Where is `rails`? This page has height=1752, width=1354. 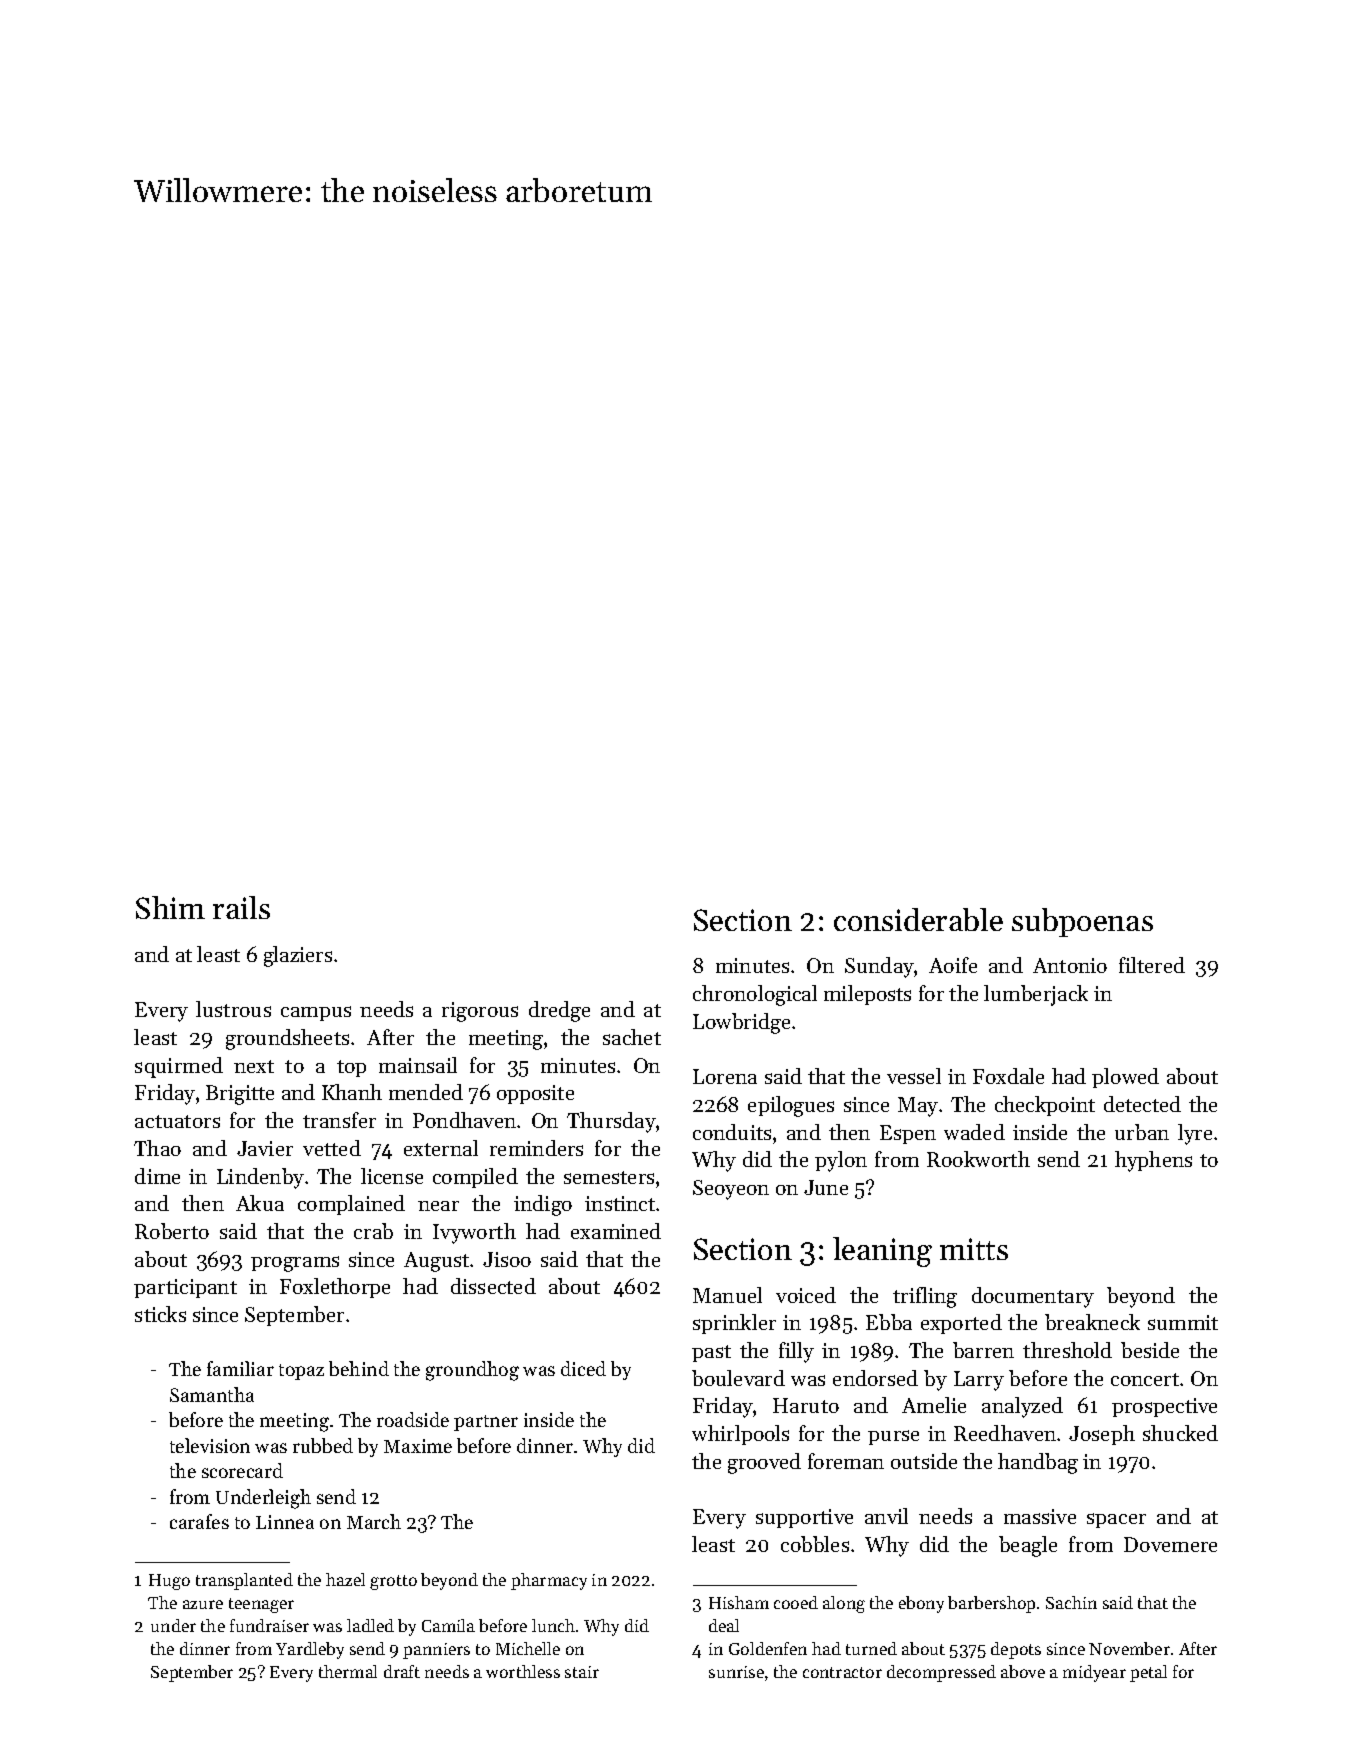 rails is located at coordinates (241, 907).
